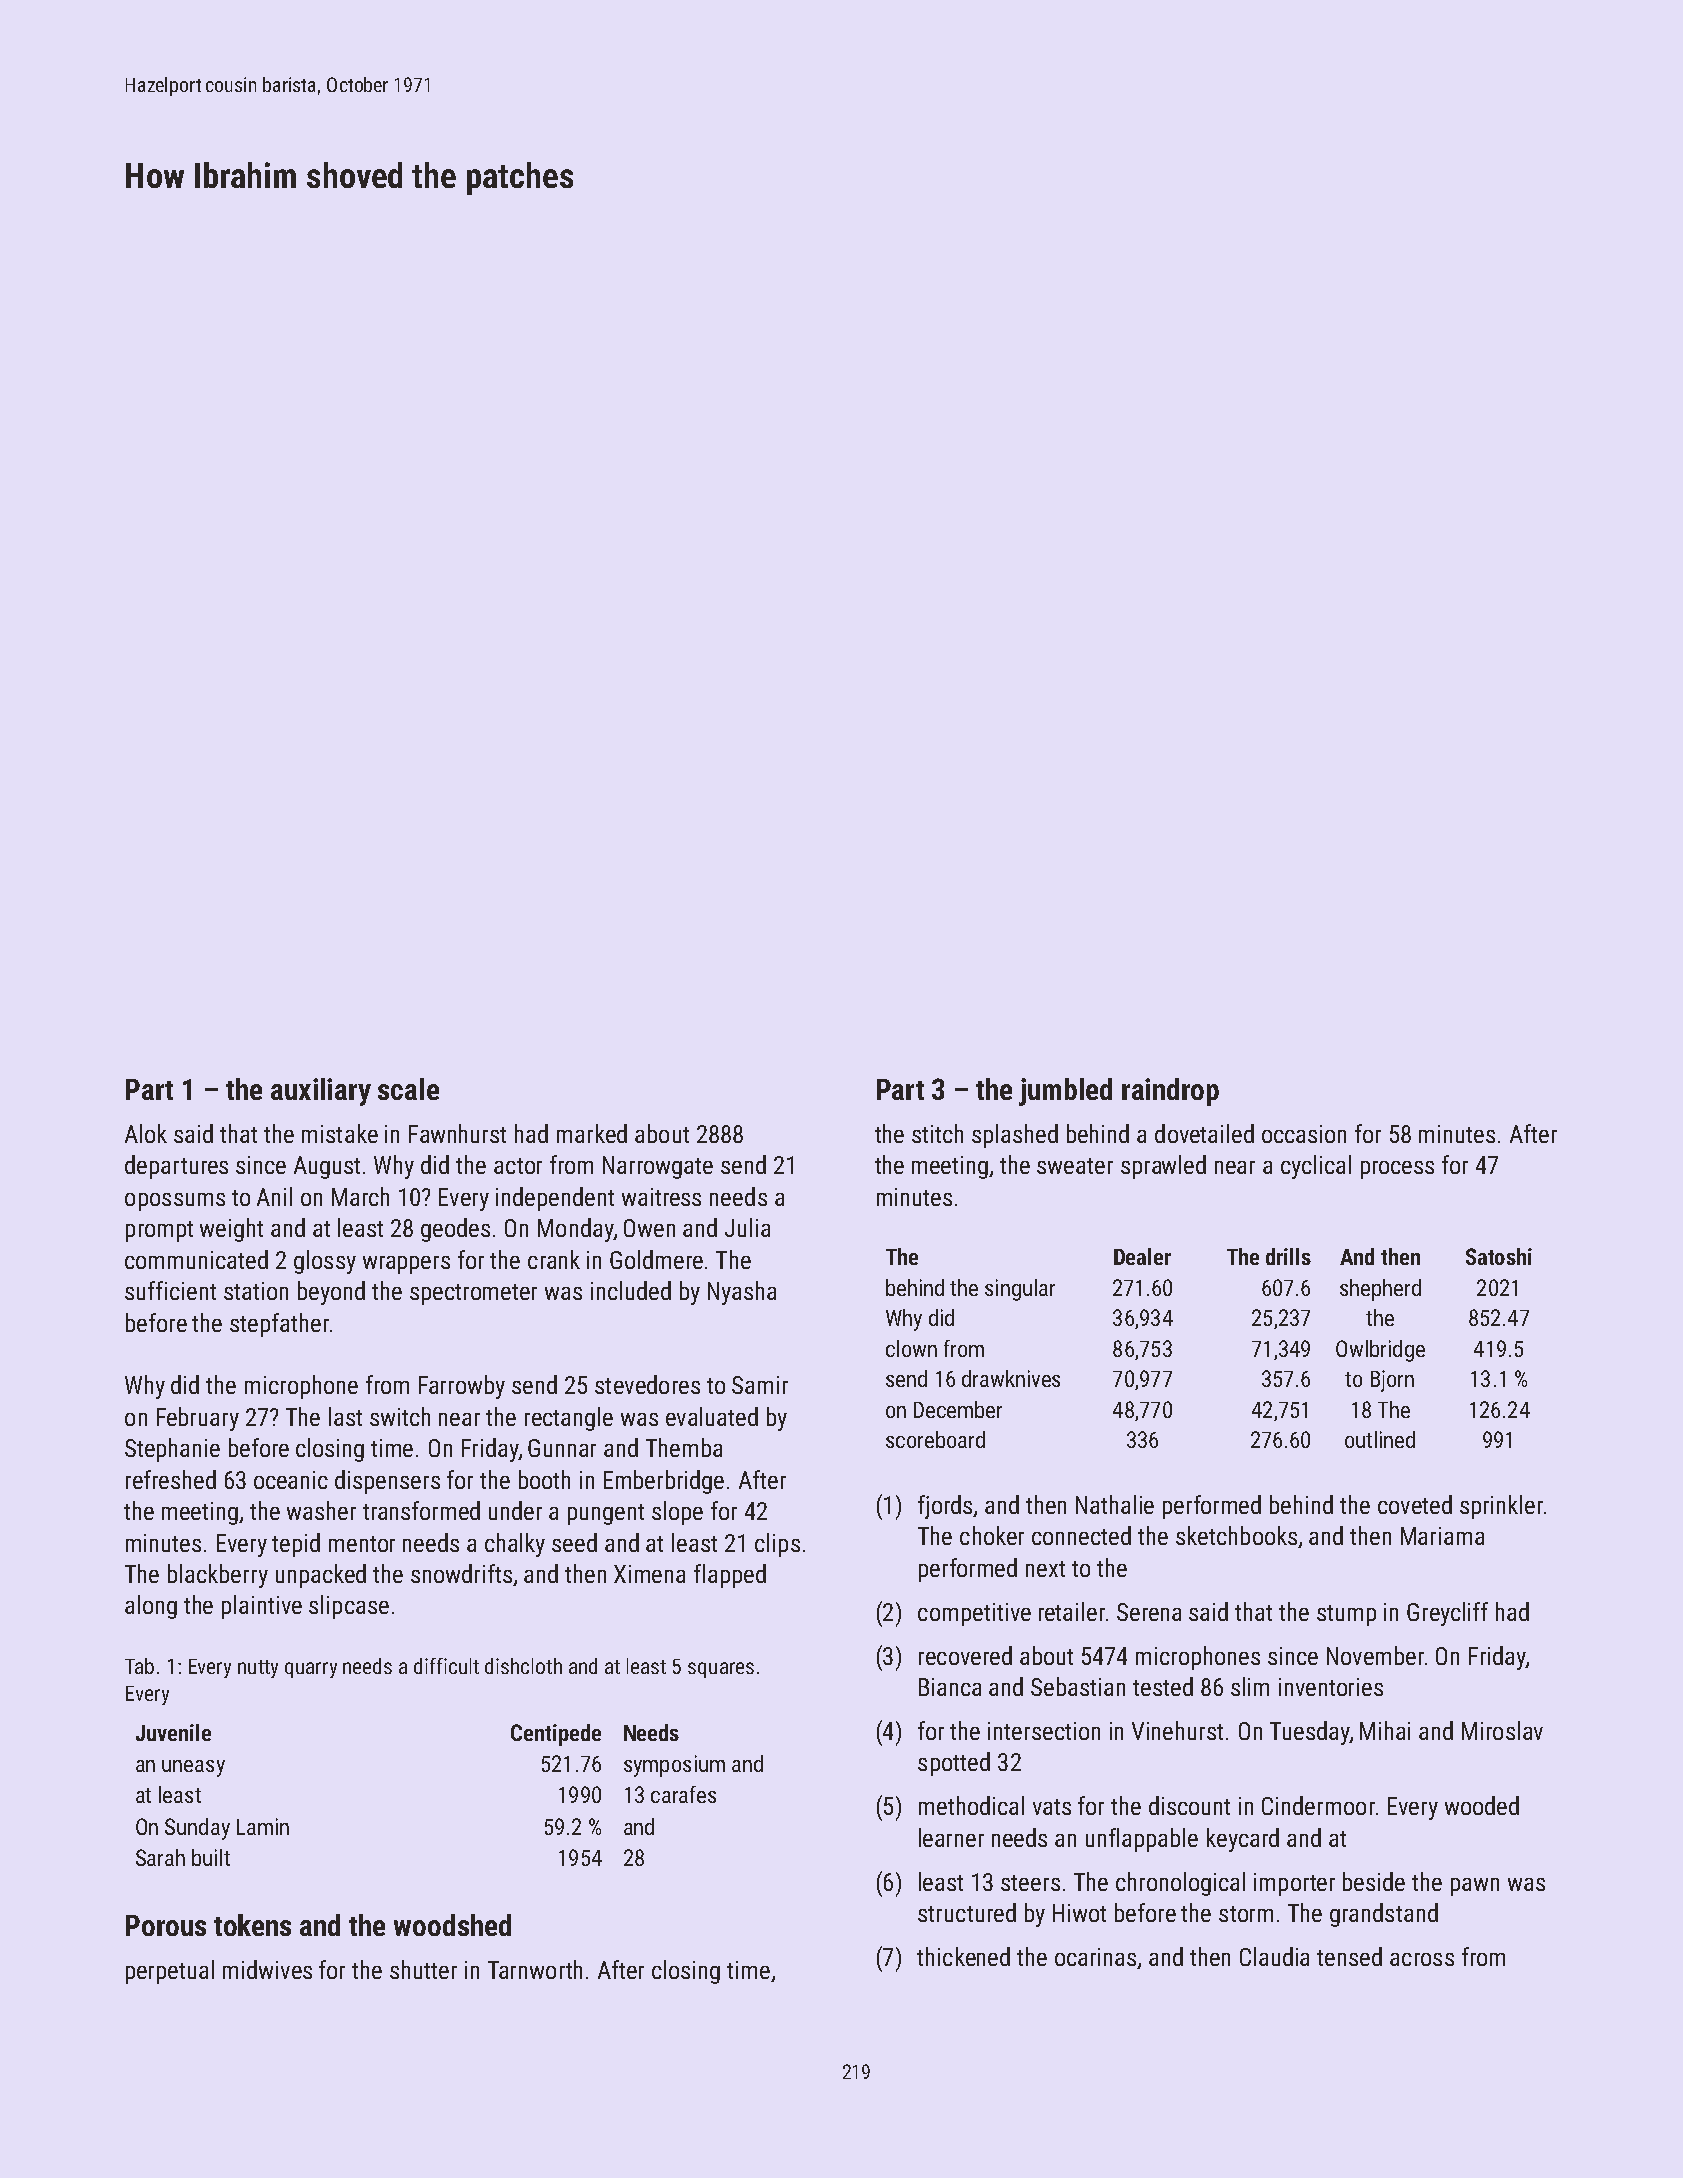 This screenshot has width=1683, height=2178. Describe the element at coordinates (1380, 1439) in the screenshot. I see `outlined` at that location.
